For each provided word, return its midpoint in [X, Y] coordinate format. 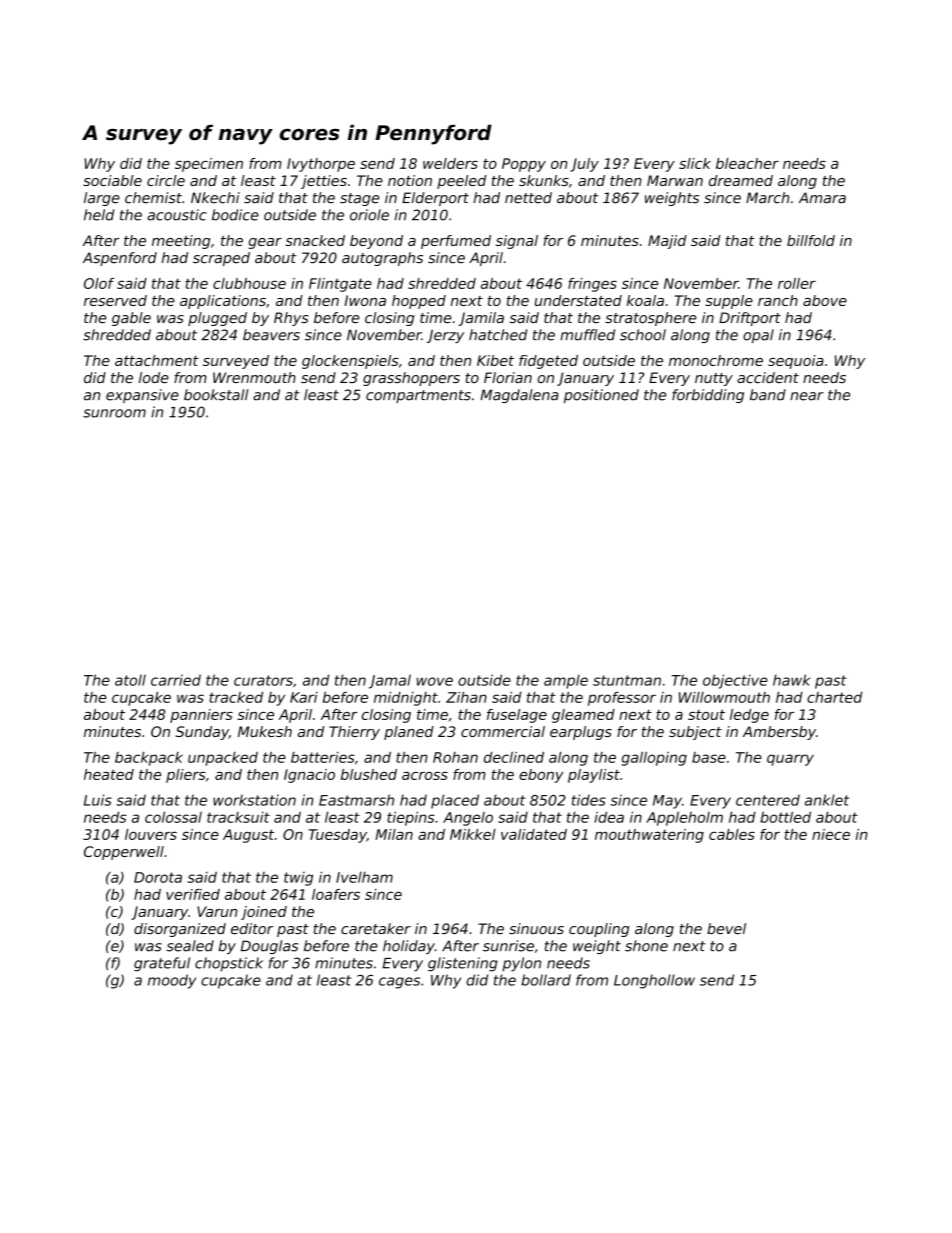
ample [566, 681]
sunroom [114, 413]
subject [695, 733]
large [102, 199]
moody [172, 981]
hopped [419, 302]
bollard [546, 980]
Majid [667, 242]
